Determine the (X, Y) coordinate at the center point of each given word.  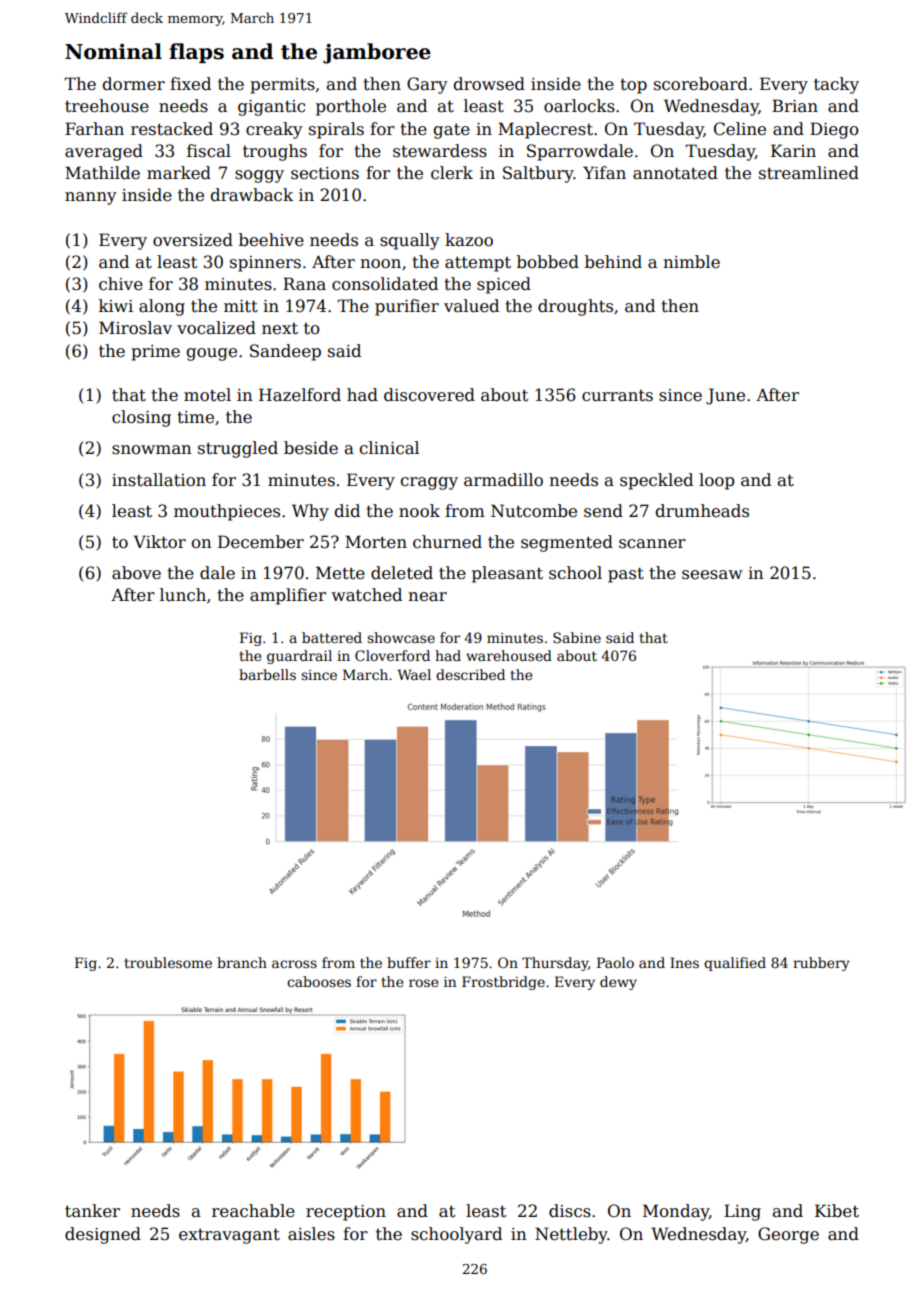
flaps (196, 53)
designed (103, 1235)
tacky (836, 85)
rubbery (821, 964)
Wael (414, 674)
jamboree (377, 53)
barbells (267, 674)
